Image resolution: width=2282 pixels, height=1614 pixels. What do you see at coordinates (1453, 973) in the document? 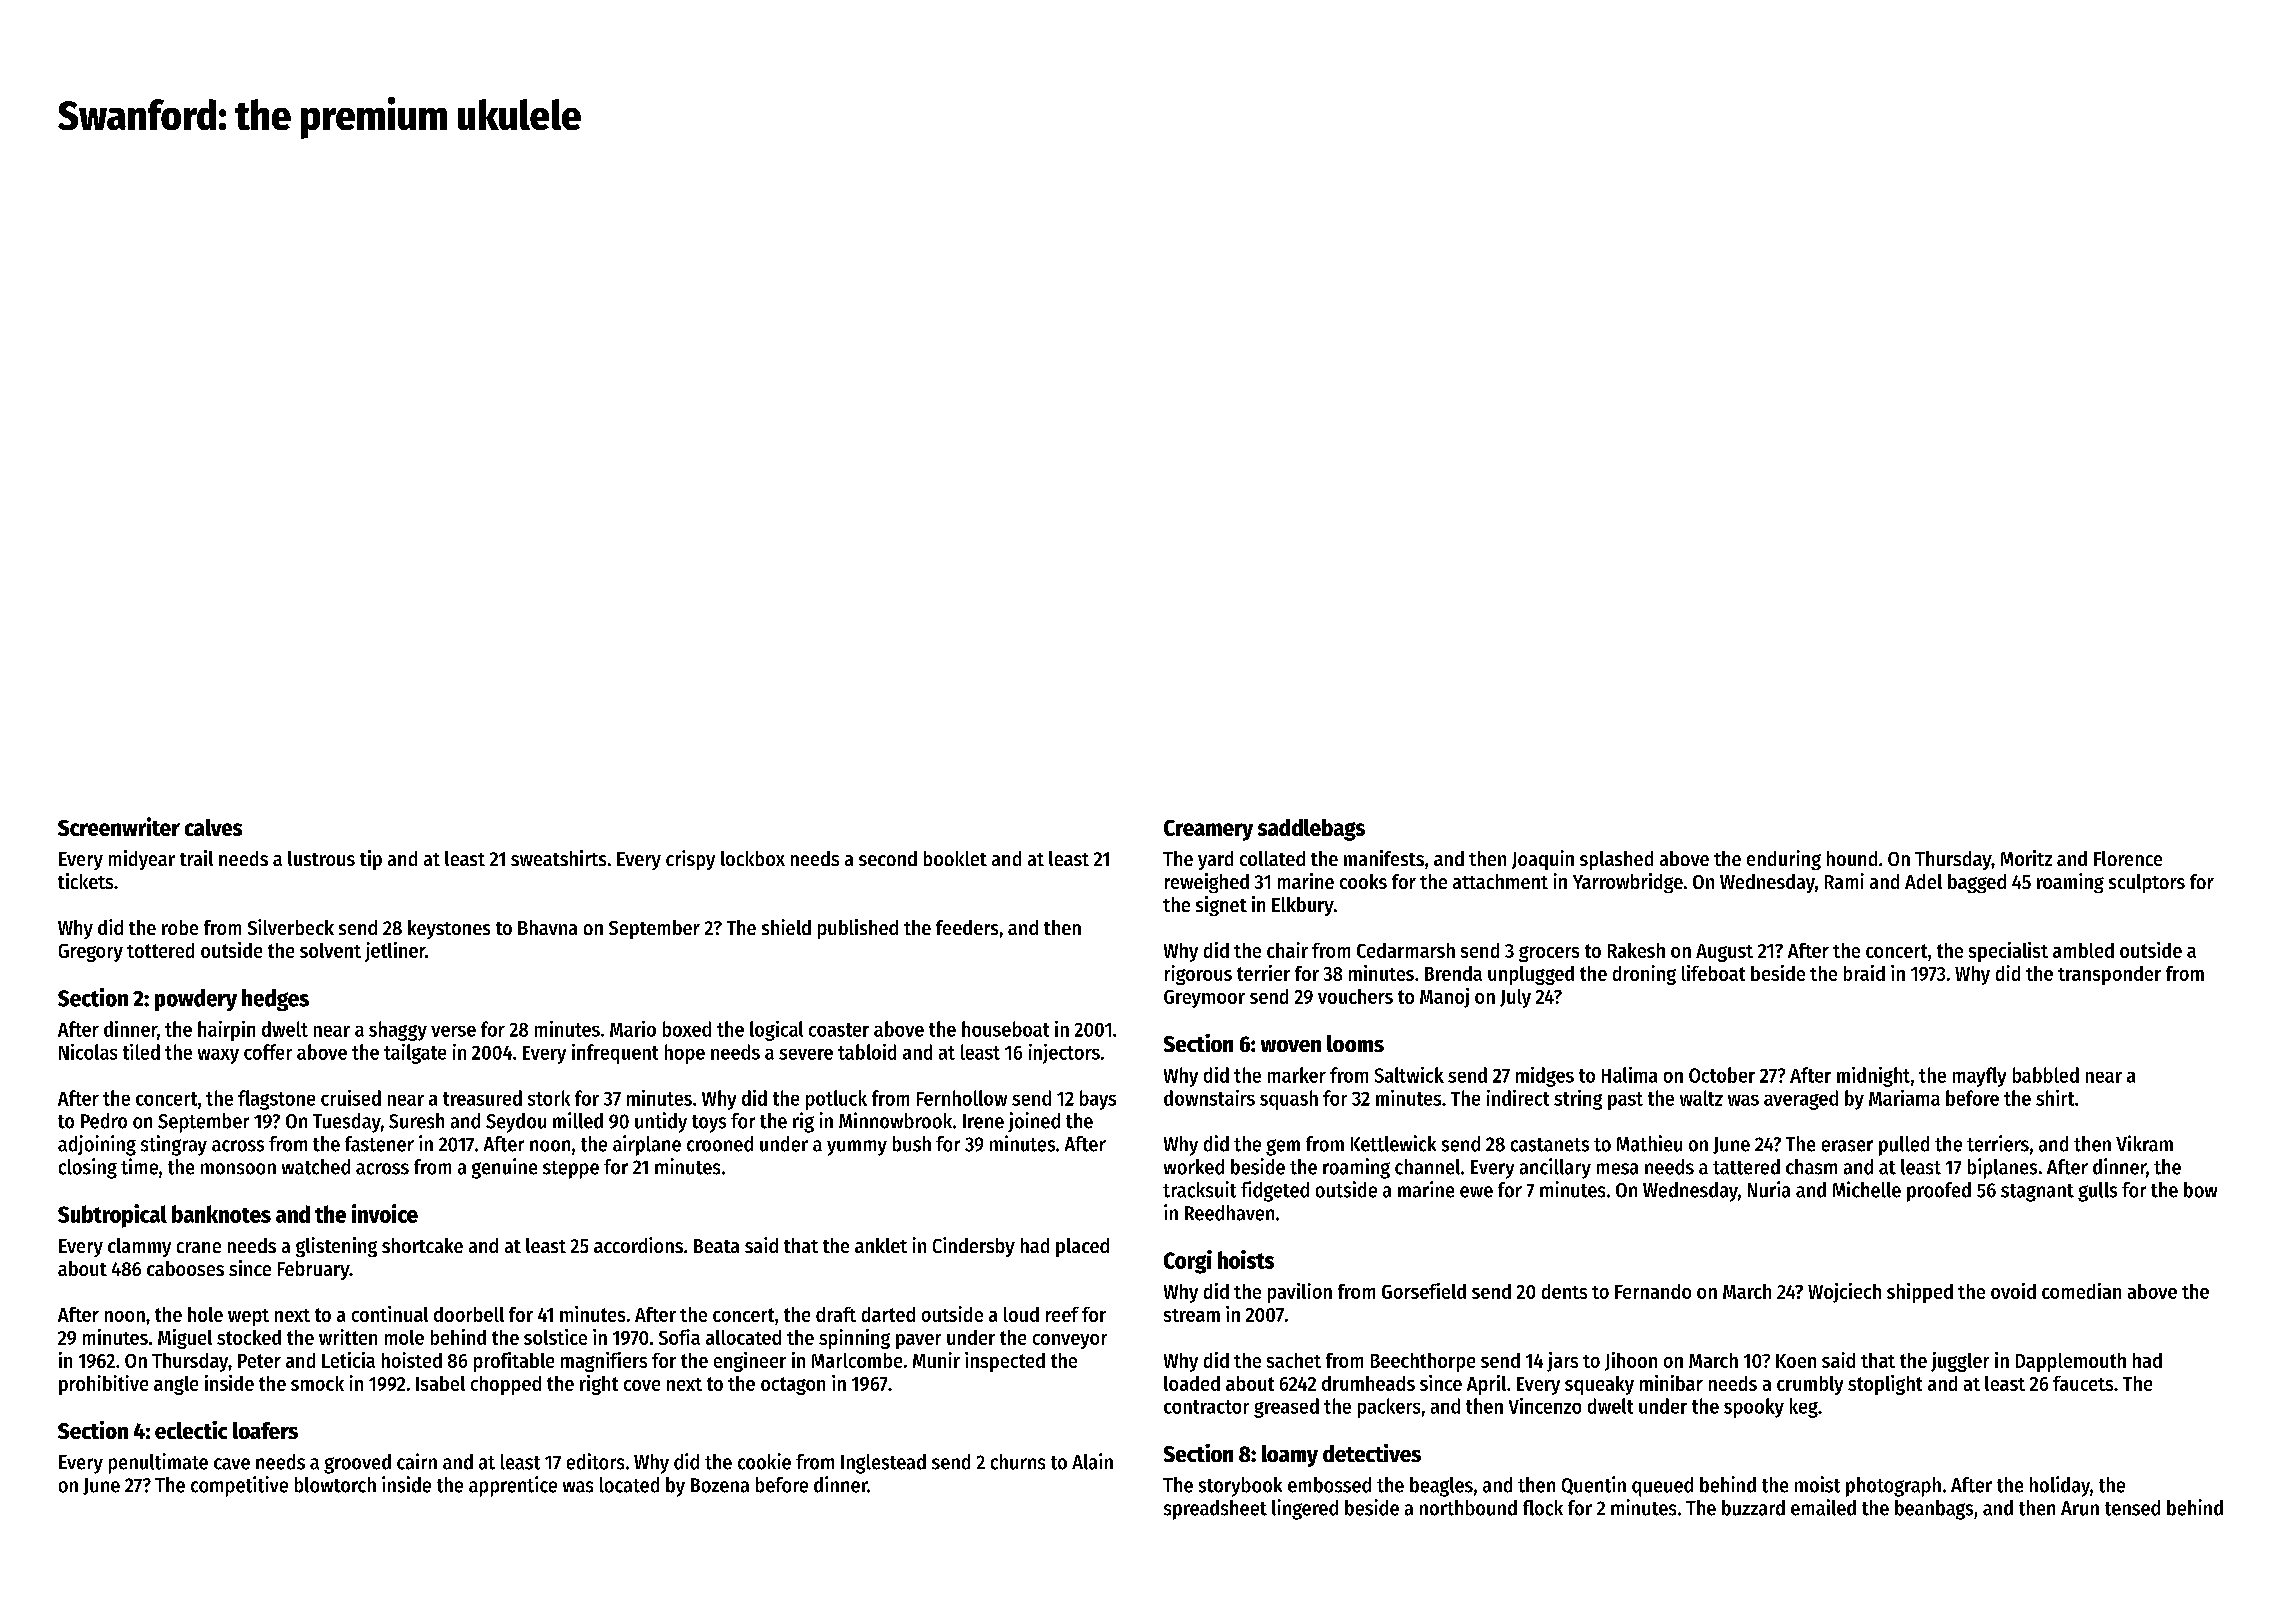
I see `Brenda` at bounding box center [1453, 973].
